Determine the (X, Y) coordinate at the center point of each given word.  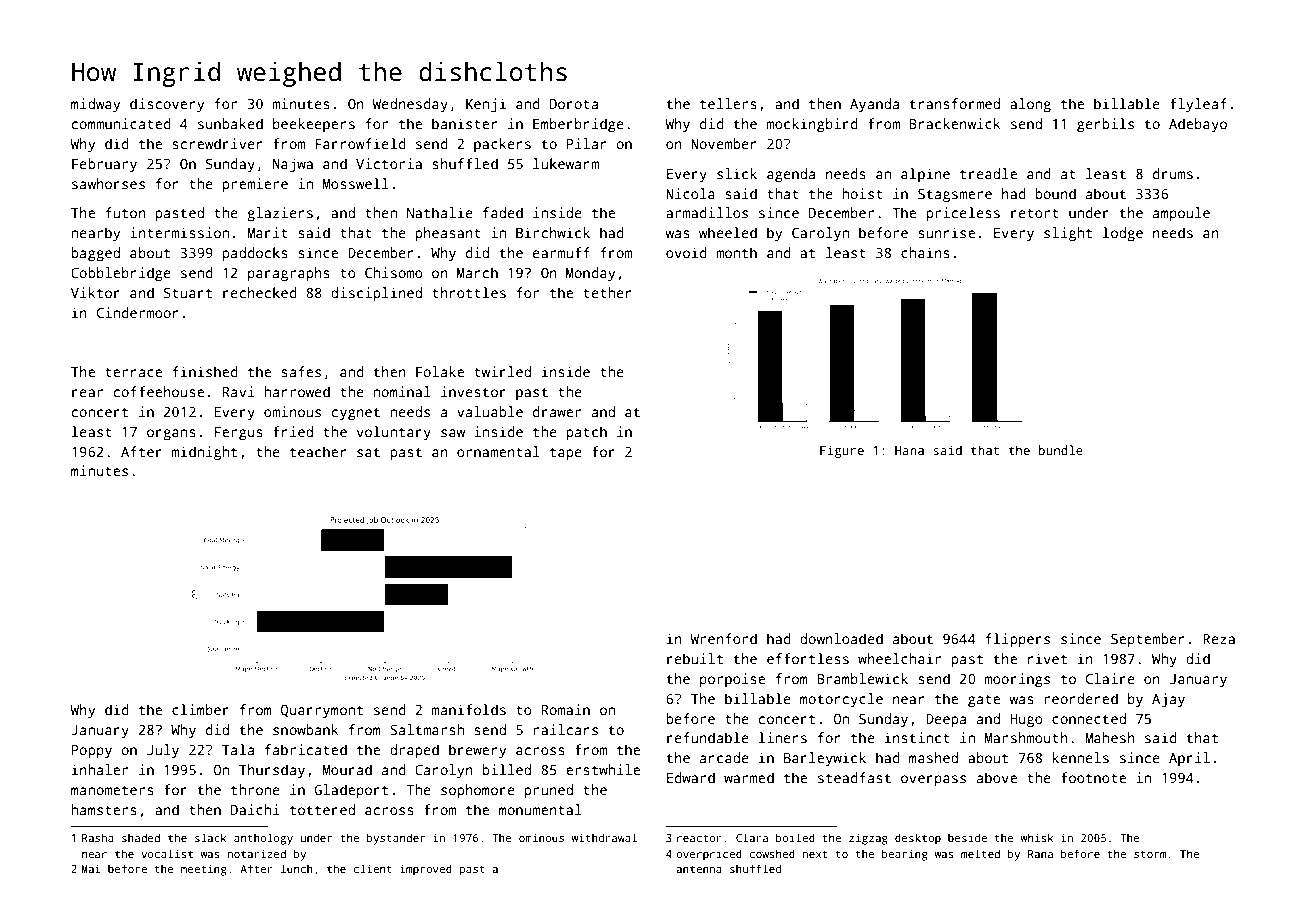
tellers (728, 103)
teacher (318, 451)
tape (566, 454)
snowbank (306, 729)
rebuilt (695, 658)
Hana (909, 450)
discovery (167, 105)
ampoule (1181, 214)
